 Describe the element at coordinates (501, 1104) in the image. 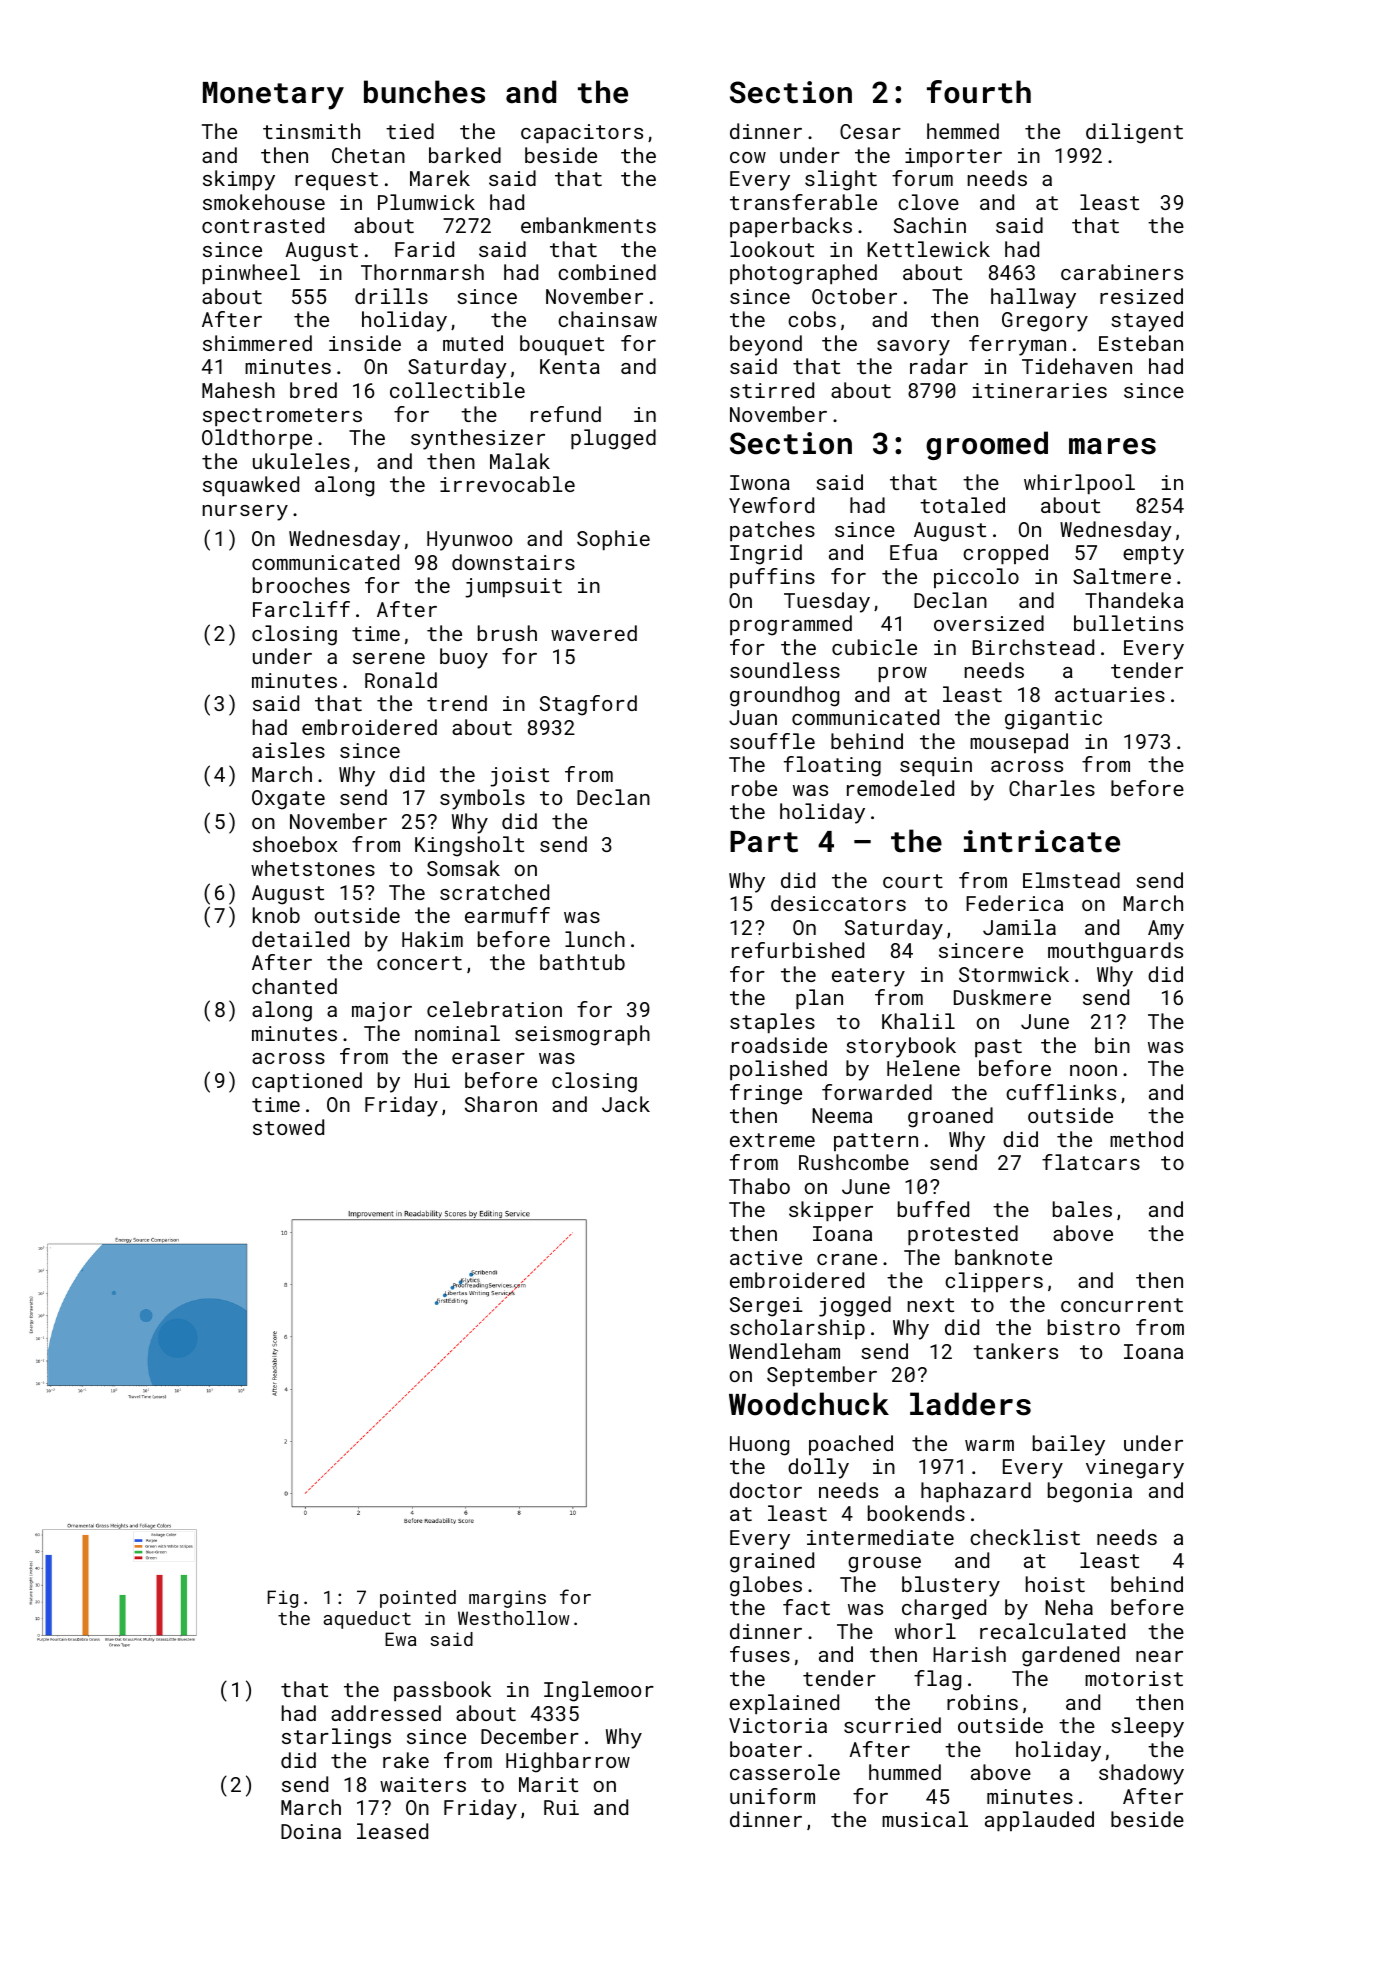

I see `Sharon` at that location.
